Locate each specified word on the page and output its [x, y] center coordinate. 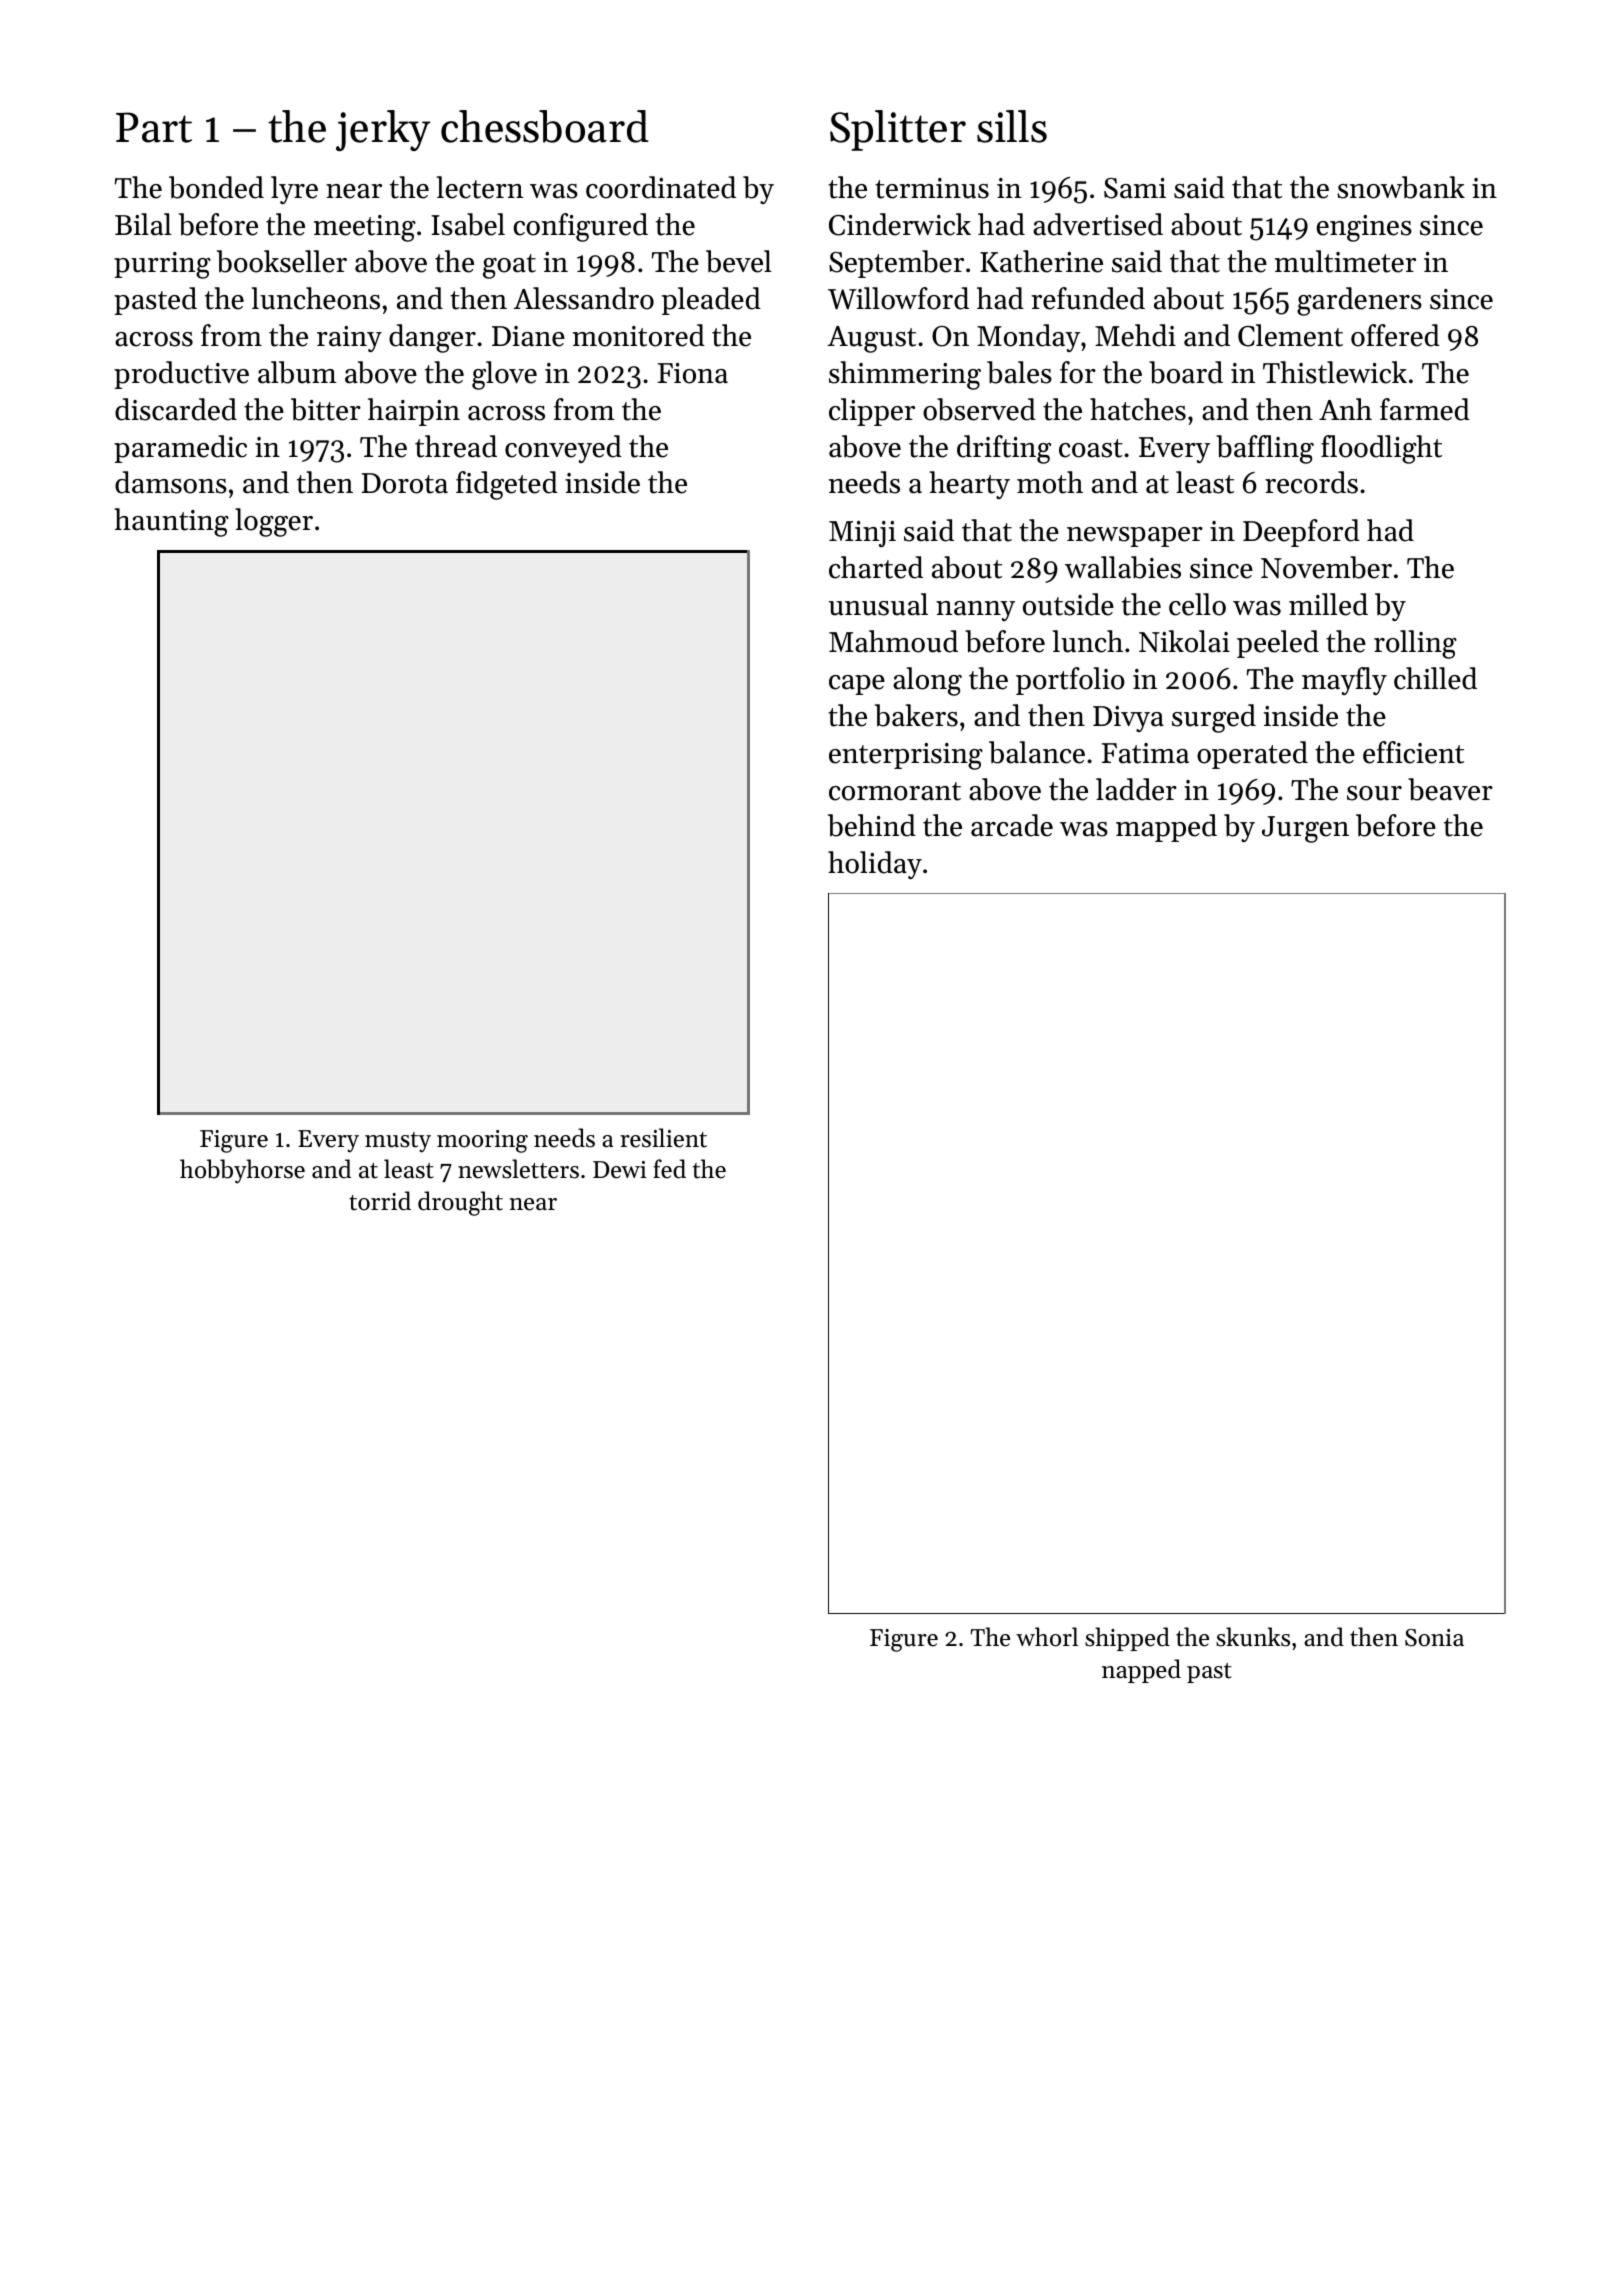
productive [181, 375]
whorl [1047, 1637]
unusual [878, 604]
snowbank [1401, 187]
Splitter [898, 130]
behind [872, 825]
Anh [1345, 409]
